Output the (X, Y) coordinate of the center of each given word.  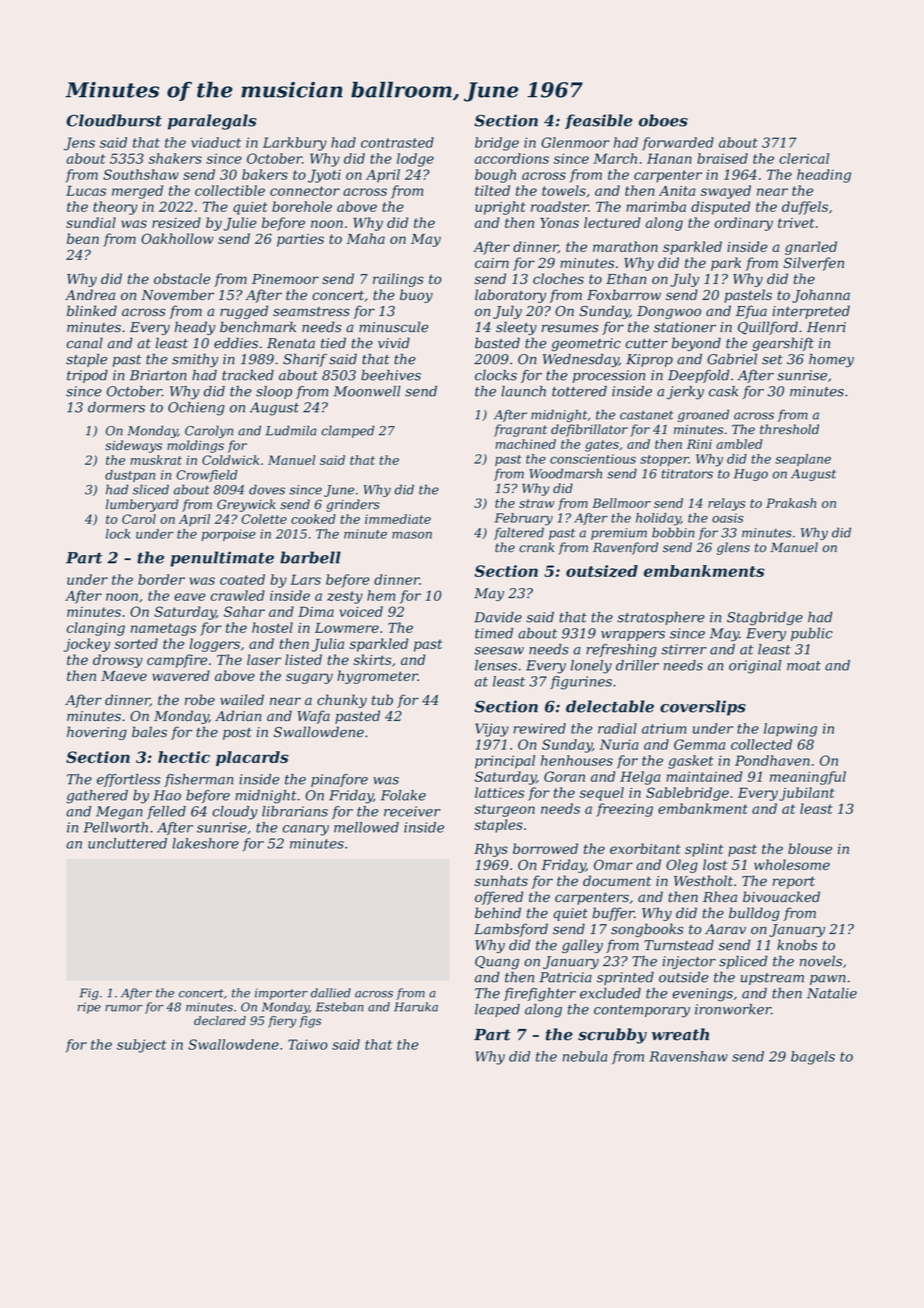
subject (141, 1046)
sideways (133, 446)
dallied (331, 993)
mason (412, 535)
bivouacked (781, 897)
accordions (512, 158)
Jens (79, 144)
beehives (391, 375)
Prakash (791, 503)
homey (831, 360)
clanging (96, 629)
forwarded (678, 144)
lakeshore (205, 843)
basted (497, 343)
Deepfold (698, 376)
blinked (92, 311)
